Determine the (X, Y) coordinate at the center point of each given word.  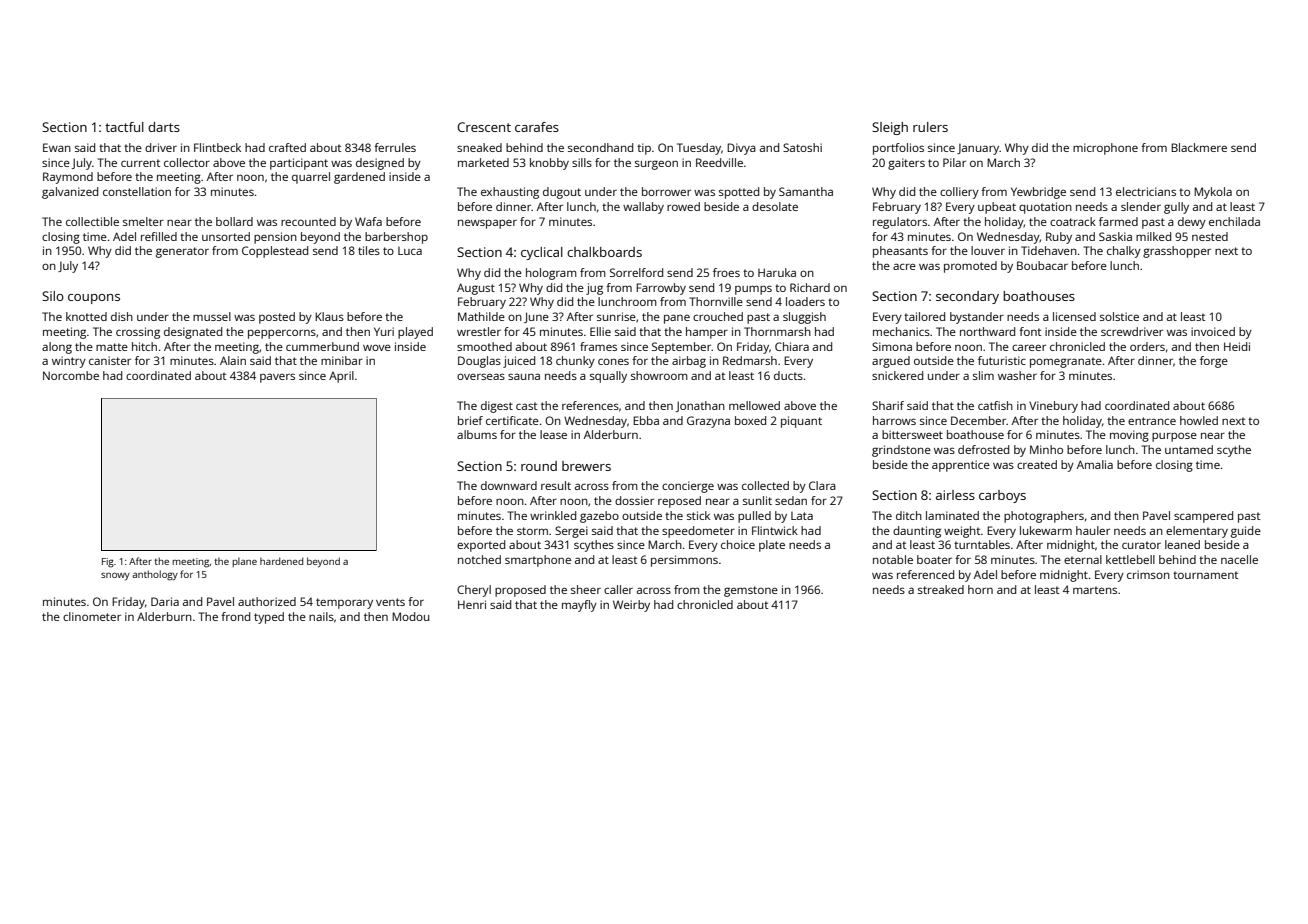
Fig (108, 563)
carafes (537, 127)
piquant (801, 422)
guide (1246, 532)
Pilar (954, 162)
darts (164, 127)
